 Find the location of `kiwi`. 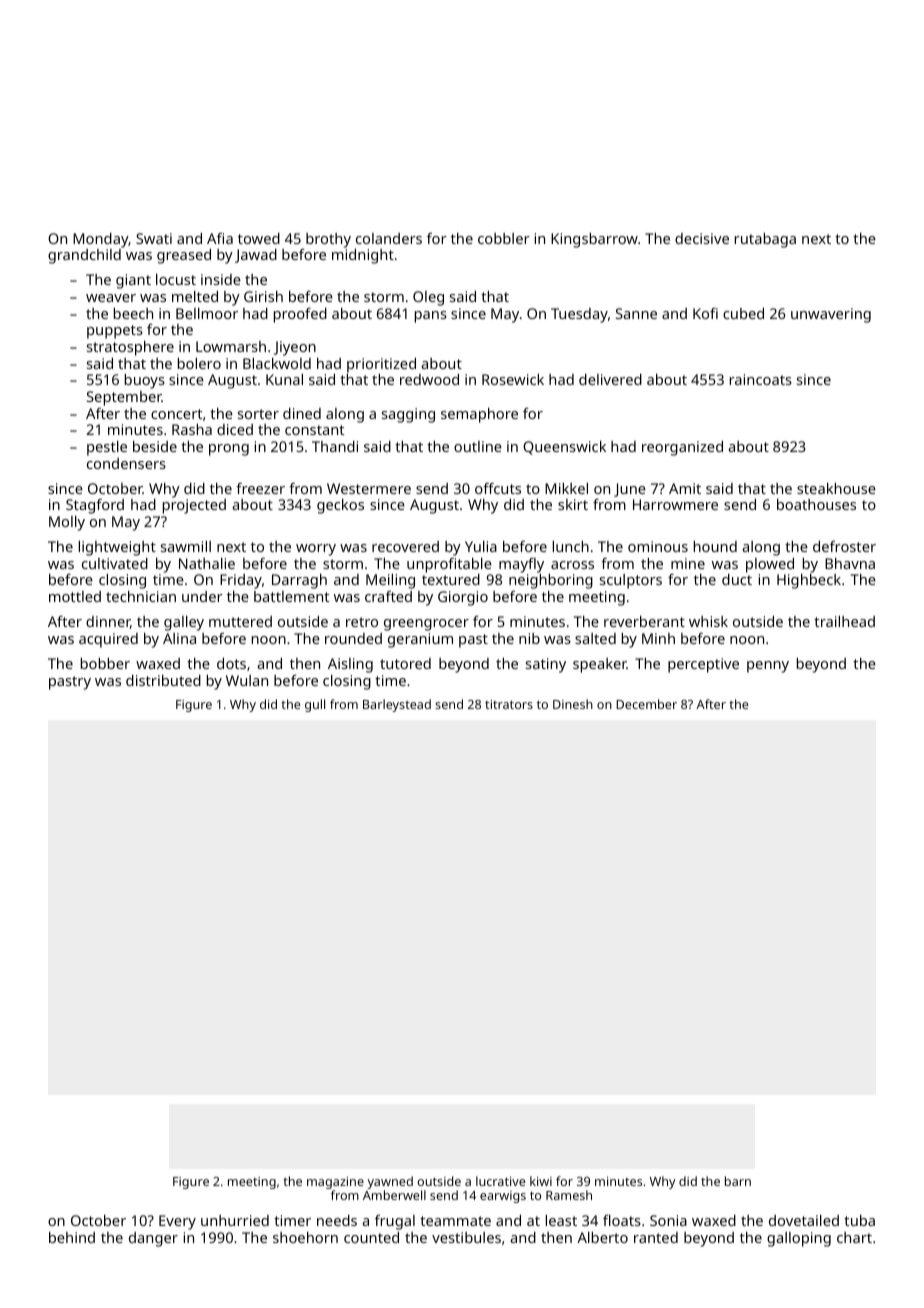

kiwi is located at coordinates (541, 1181).
